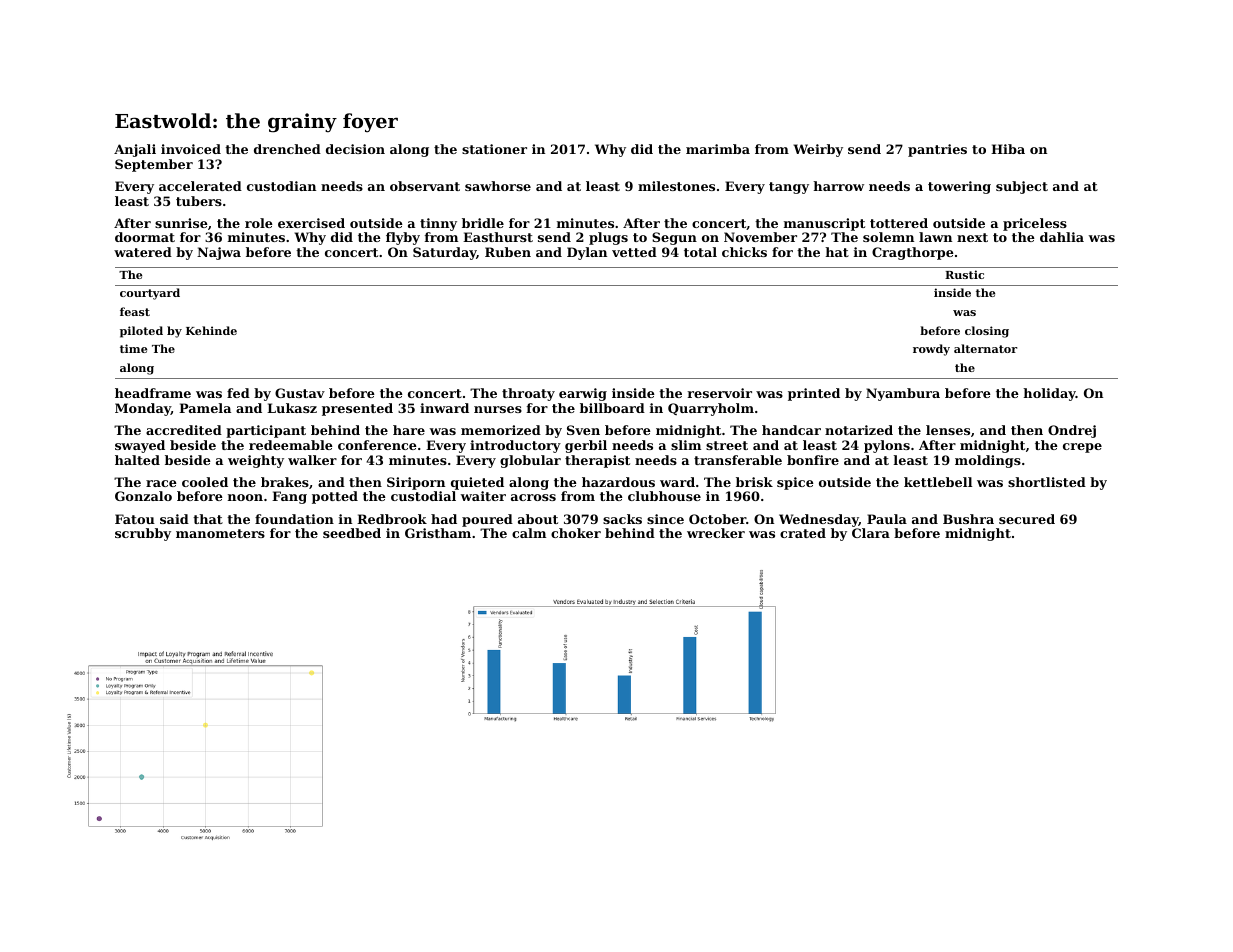  Describe the element at coordinates (528, 394) in the screenshot. I see `throaty` at that location.
